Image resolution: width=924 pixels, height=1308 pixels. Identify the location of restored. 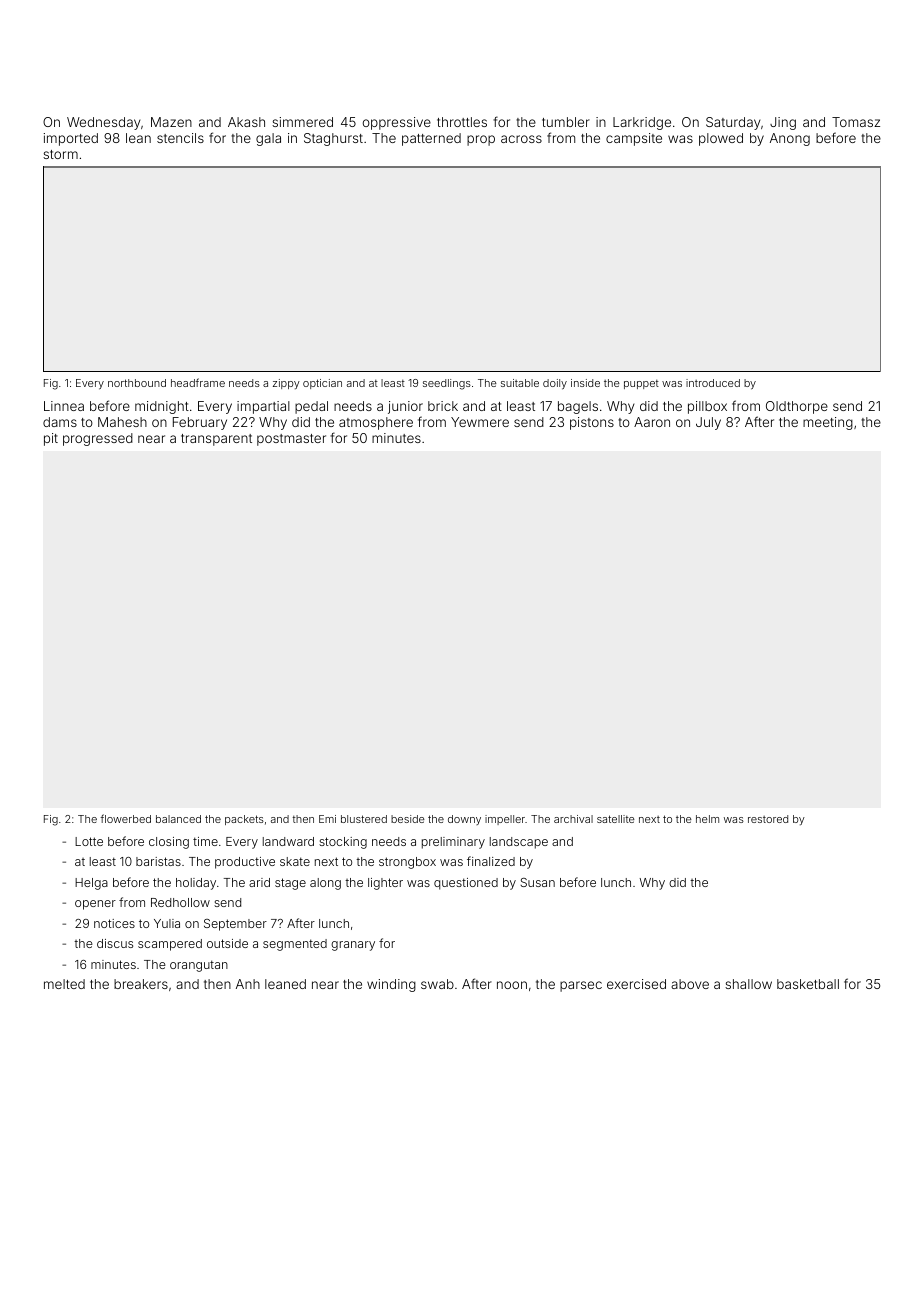
(768, 819).
